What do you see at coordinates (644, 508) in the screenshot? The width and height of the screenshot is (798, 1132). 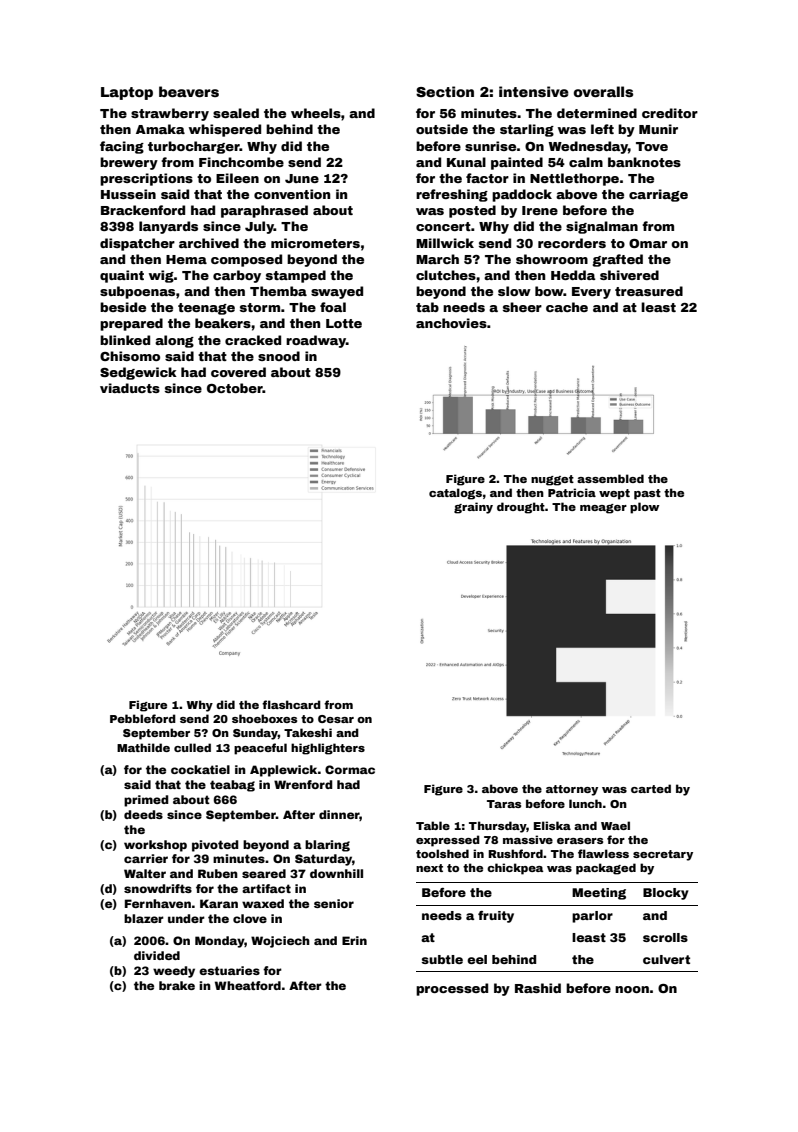 I see `plow` at bounding box center [644, 508].
